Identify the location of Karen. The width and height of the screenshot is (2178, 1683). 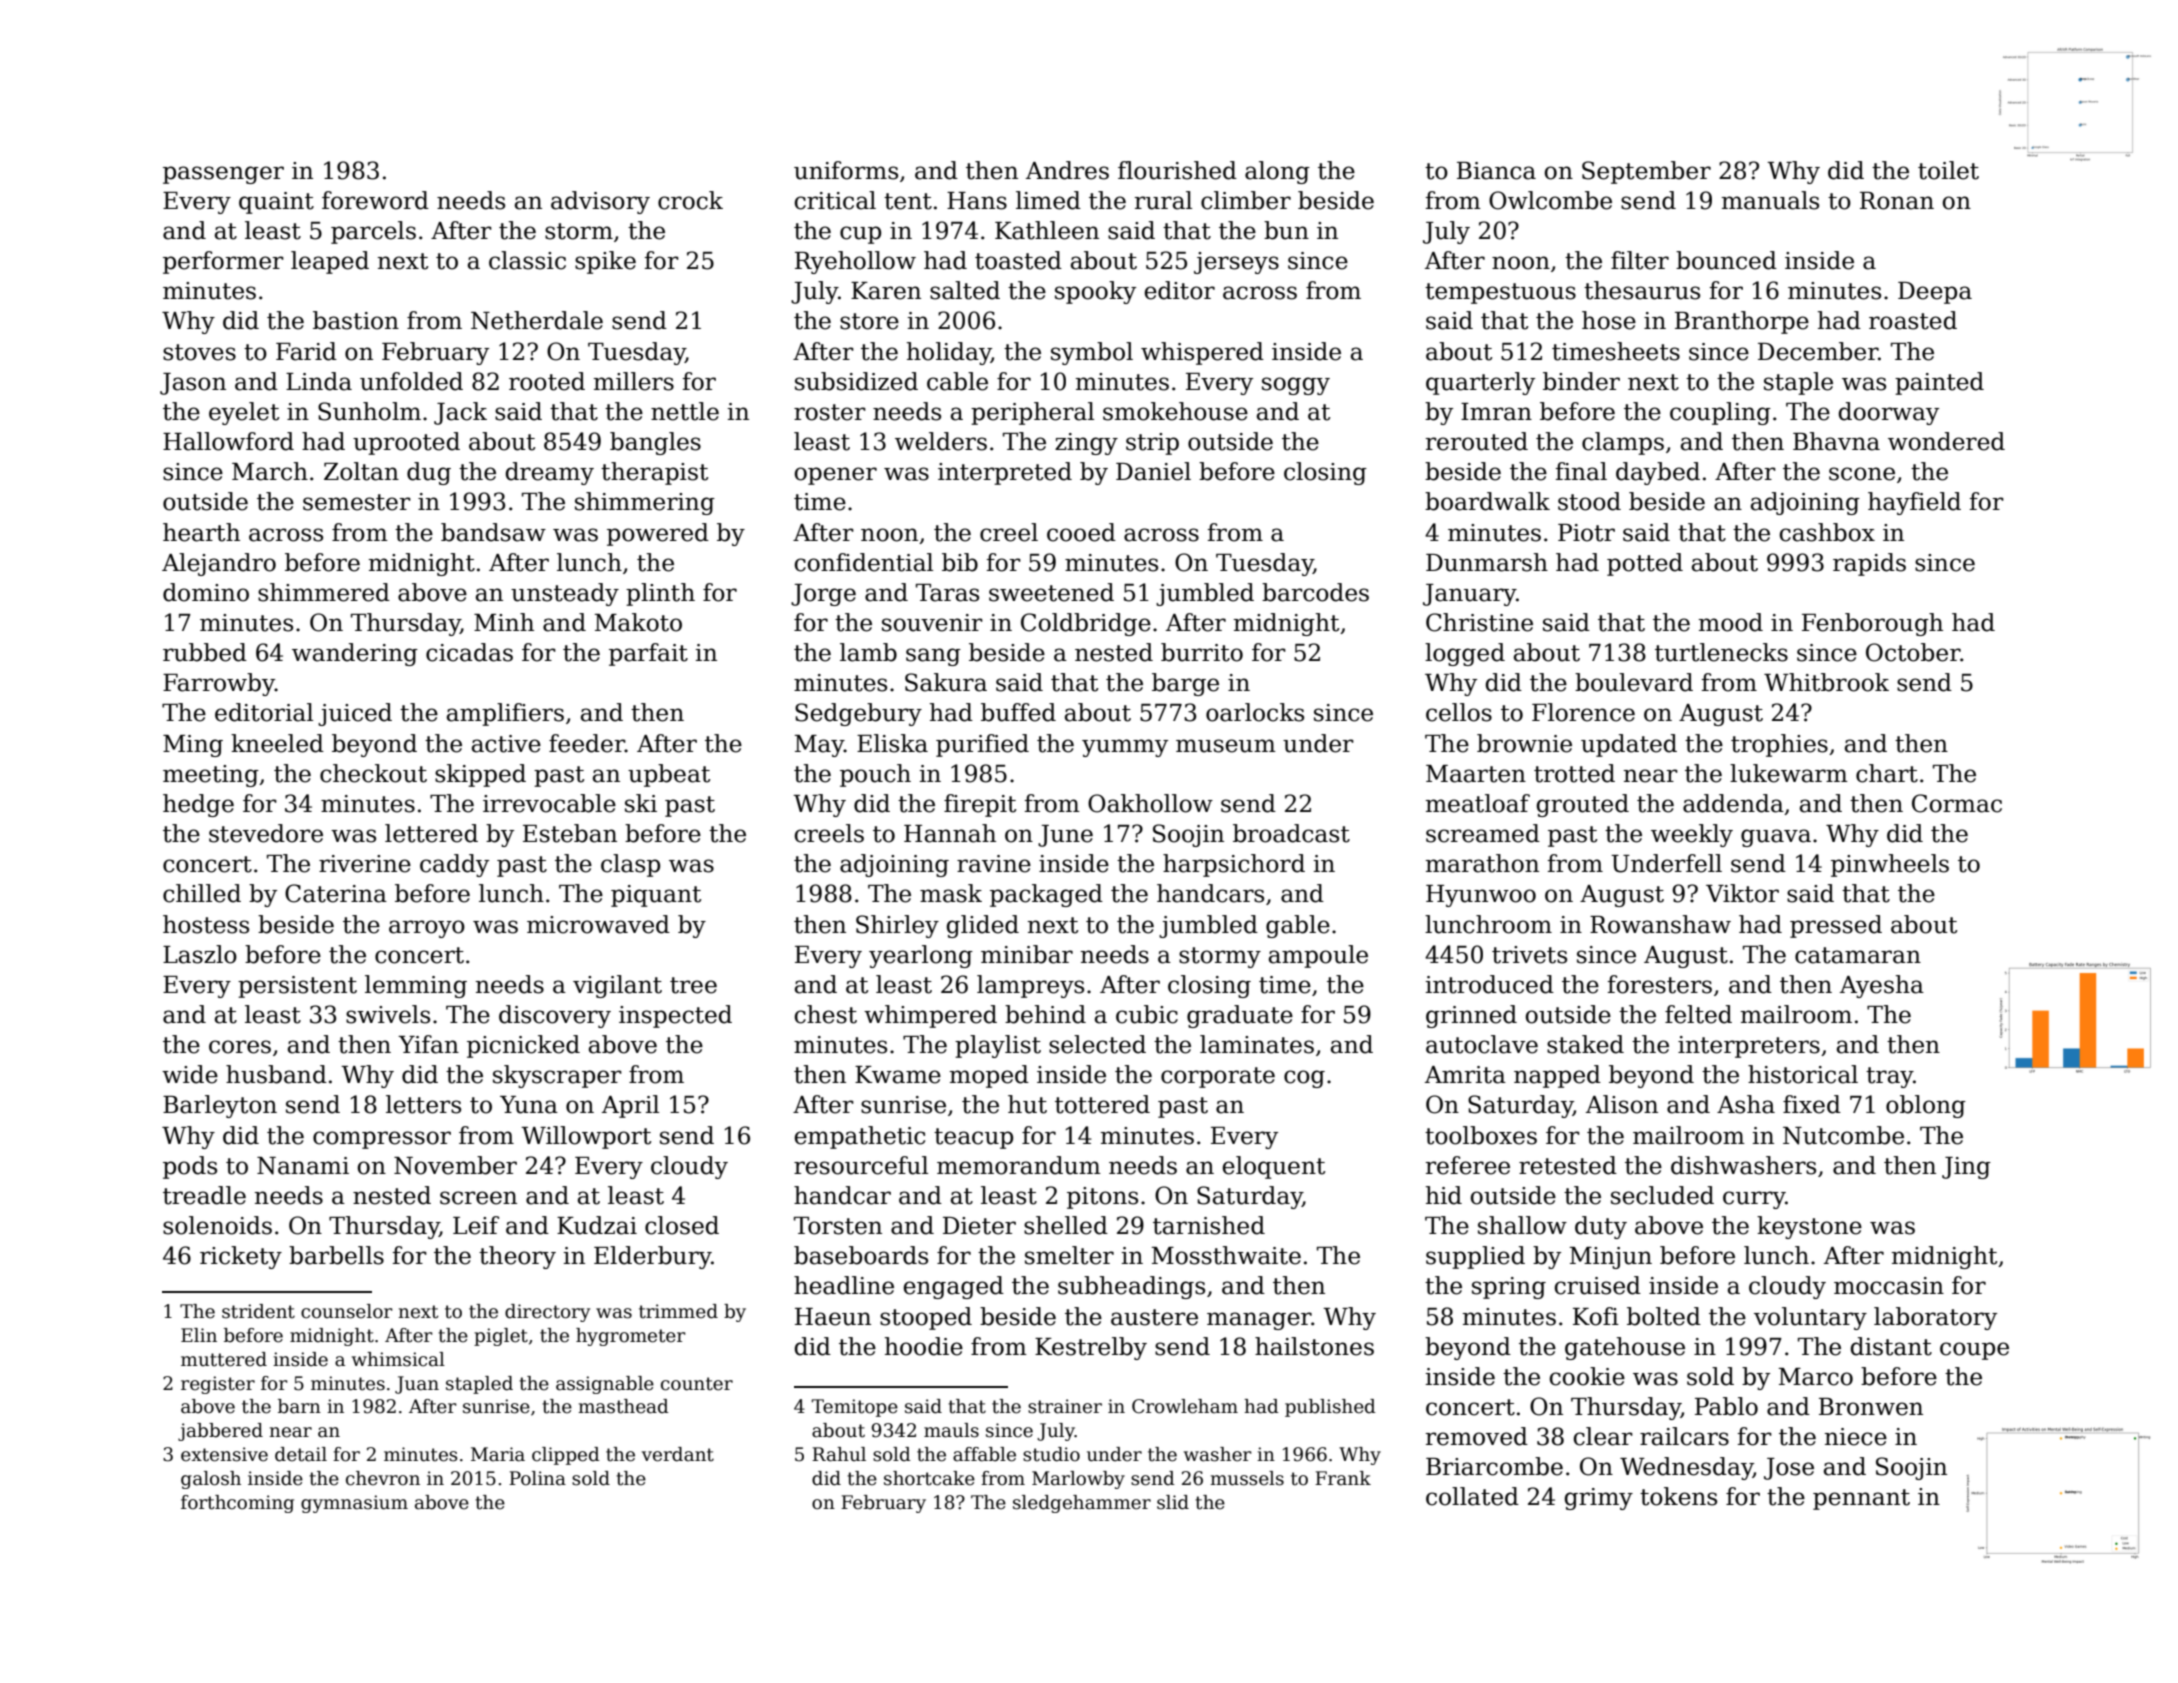
(886, 291).
